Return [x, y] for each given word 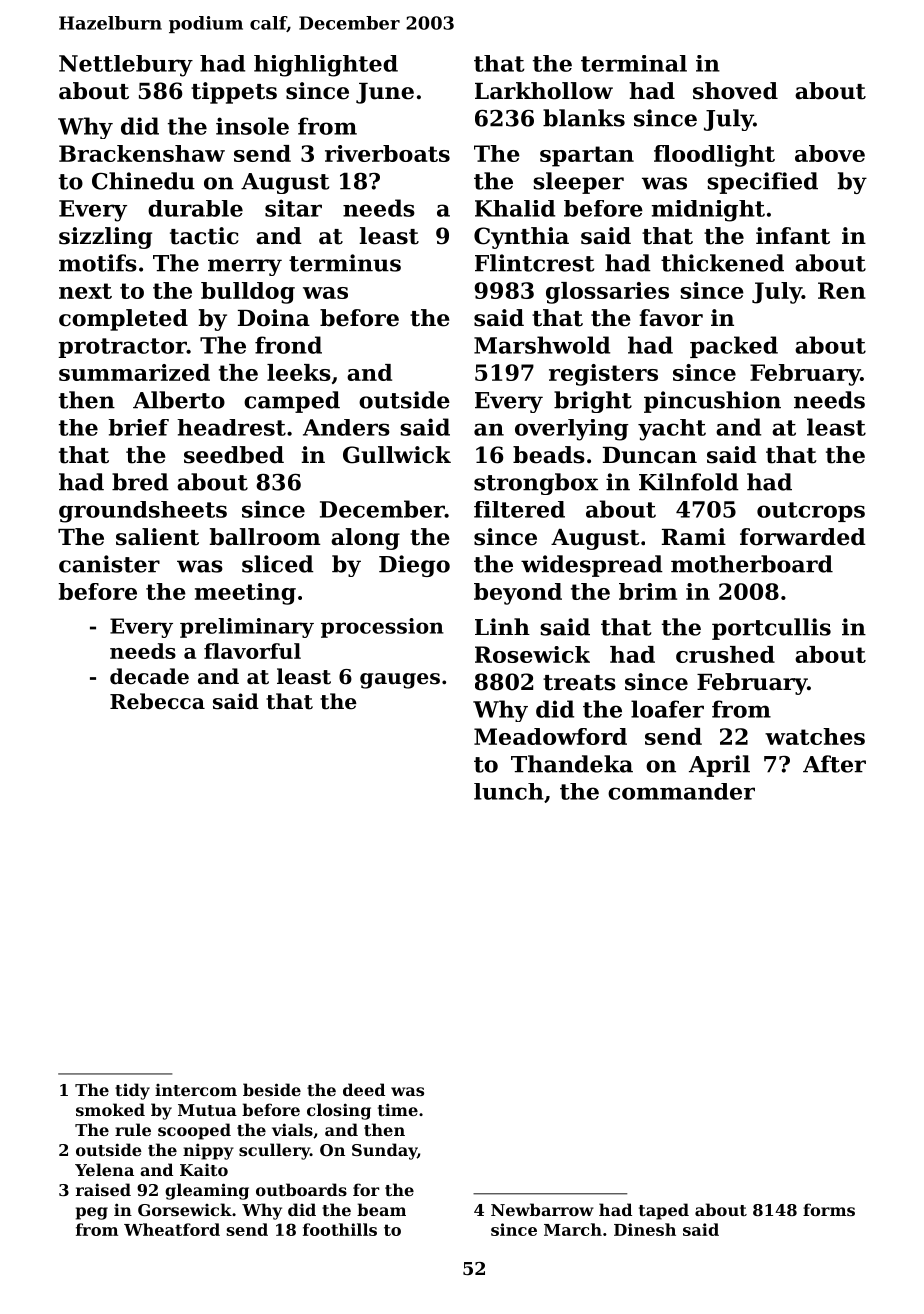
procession [382, 628]
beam [381, 1209]
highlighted [326, 66]
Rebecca [157, 701]
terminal [634, 63]
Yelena [104, 1169]
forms [829, 1209]
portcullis [771, 629]
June [385, 93]
